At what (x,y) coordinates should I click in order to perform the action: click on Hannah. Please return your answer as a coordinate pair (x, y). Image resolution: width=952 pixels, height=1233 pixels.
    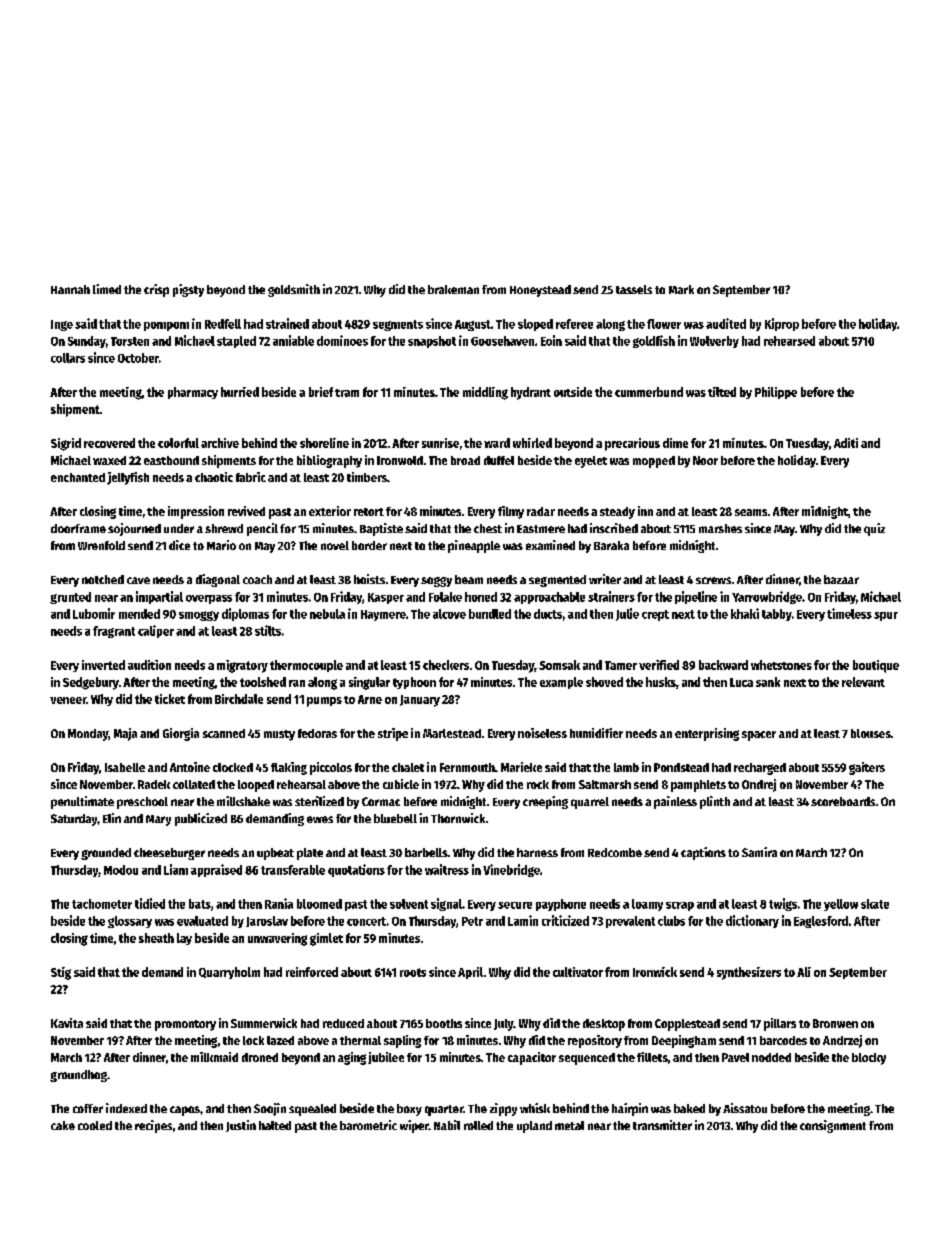
    Looking at the image, I should click on (70, 289).
